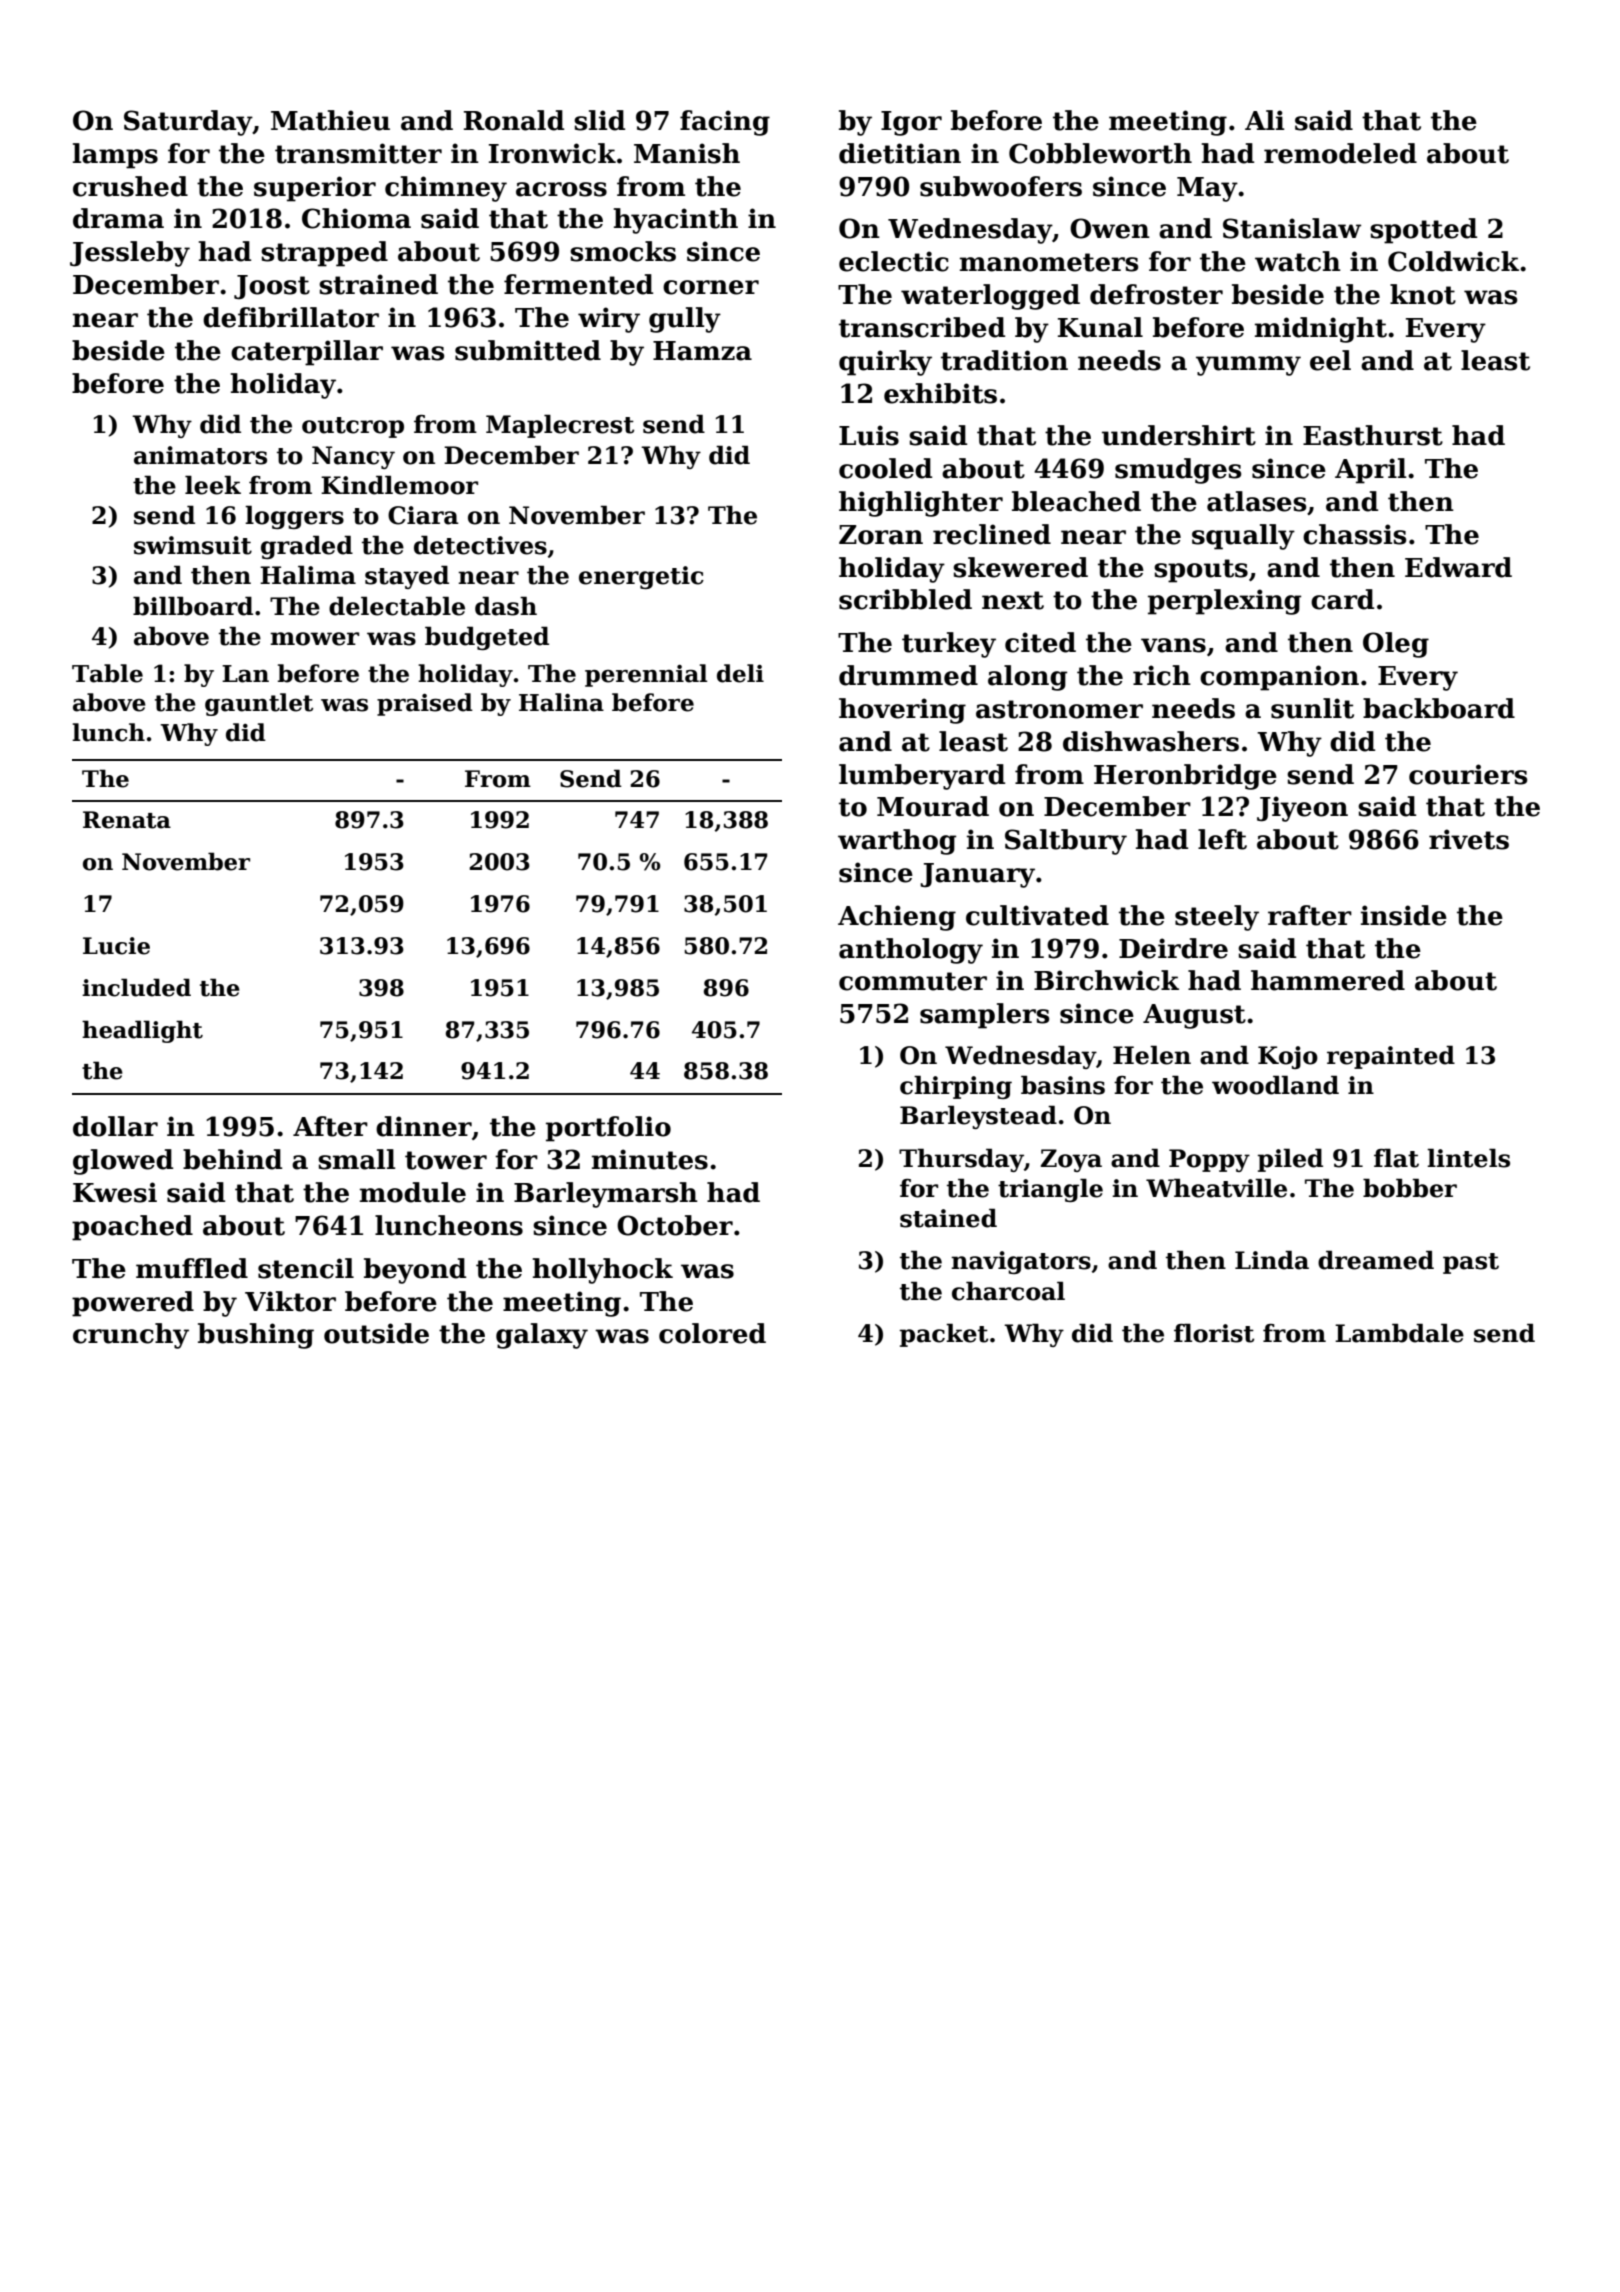 Image resolution: width=1620 pixels, height=2292 pixels. Describe the element at coordinates (200, 455) in the document. I see `animators` at that location.
